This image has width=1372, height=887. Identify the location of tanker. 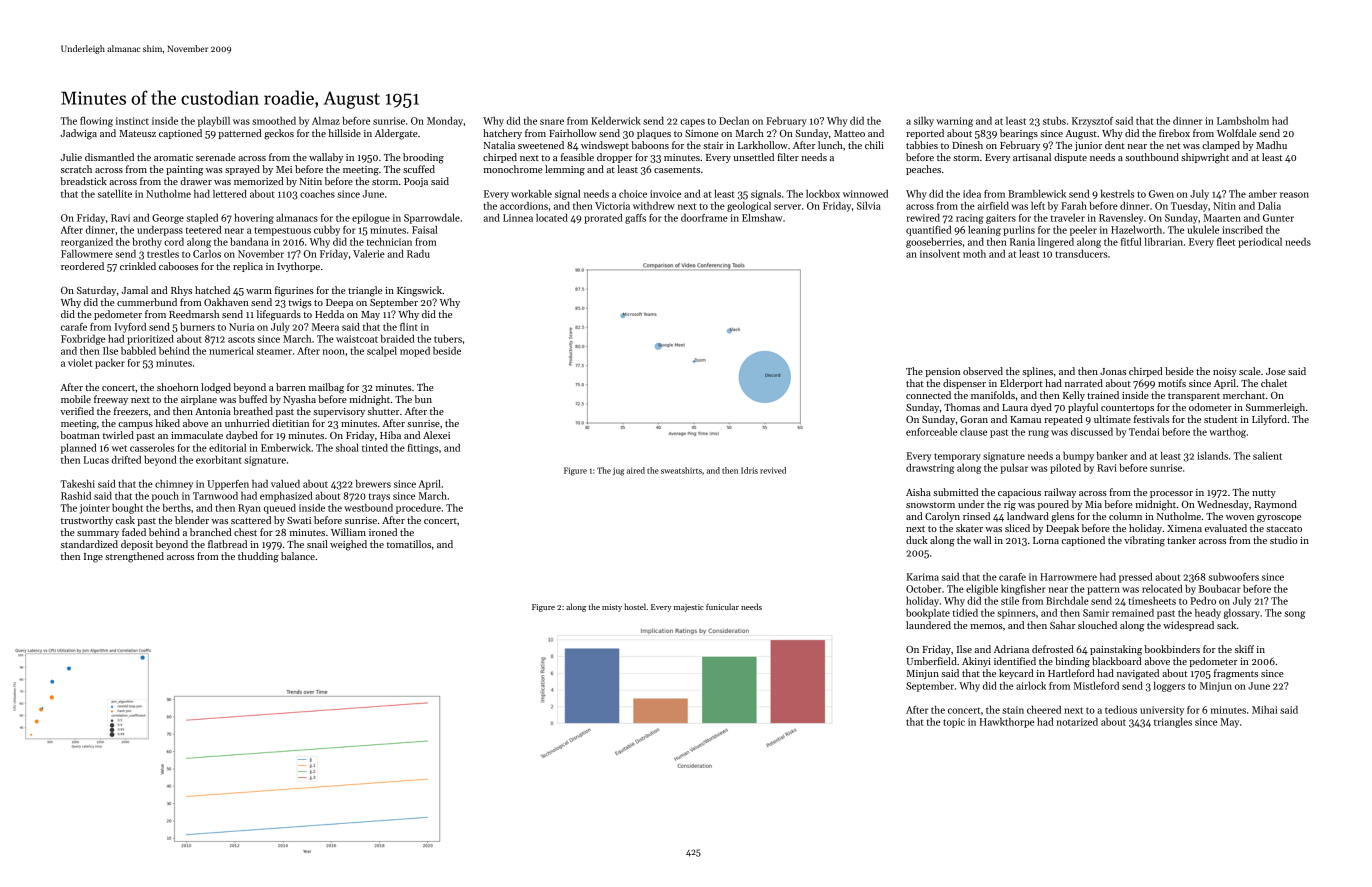
(1181, 540).
